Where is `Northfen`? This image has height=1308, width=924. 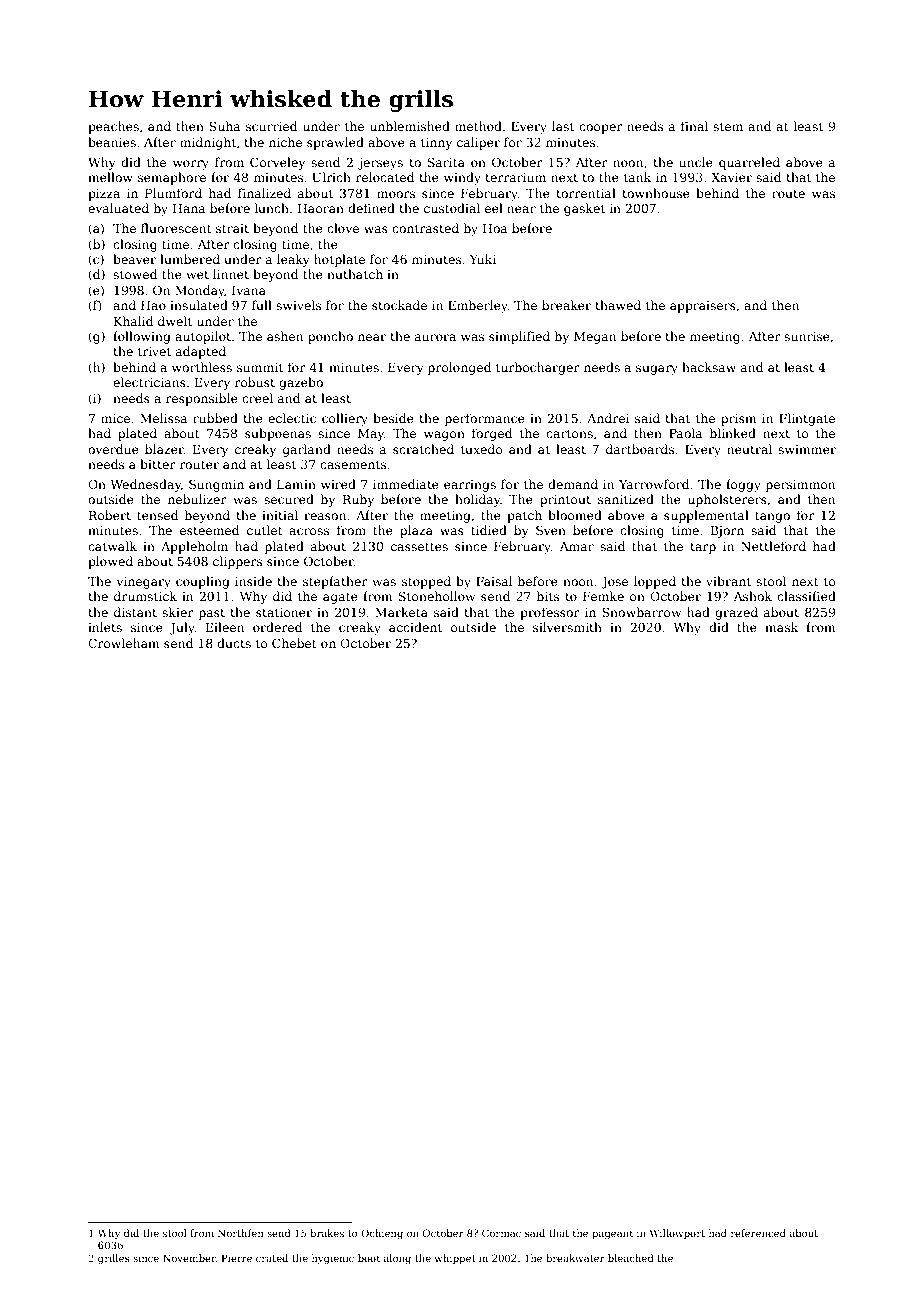 Northfen is located at coordinates (241, 1233).
